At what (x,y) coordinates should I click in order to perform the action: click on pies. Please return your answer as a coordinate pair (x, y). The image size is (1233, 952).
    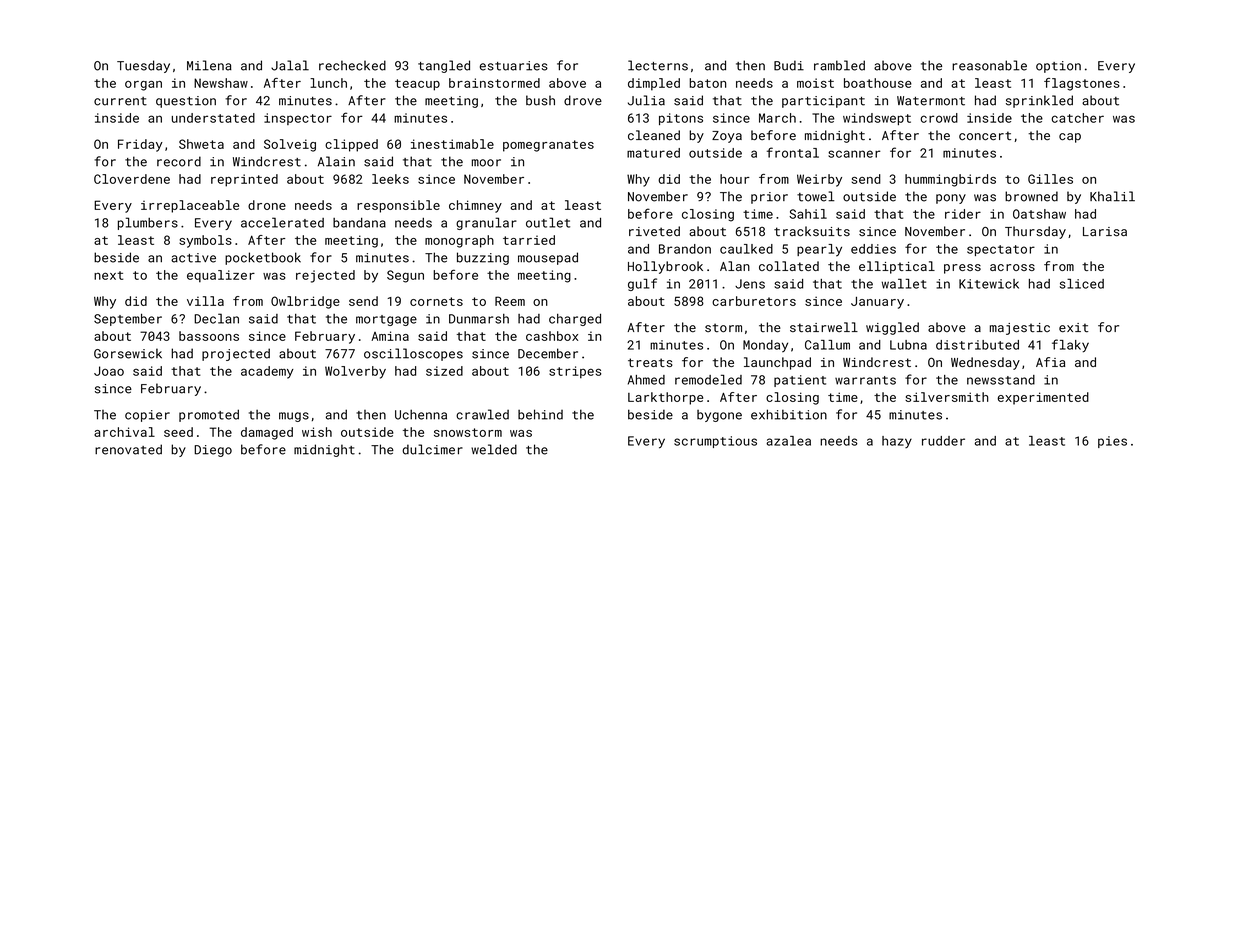
    Looking at the image, I should click on (1112, 442).
